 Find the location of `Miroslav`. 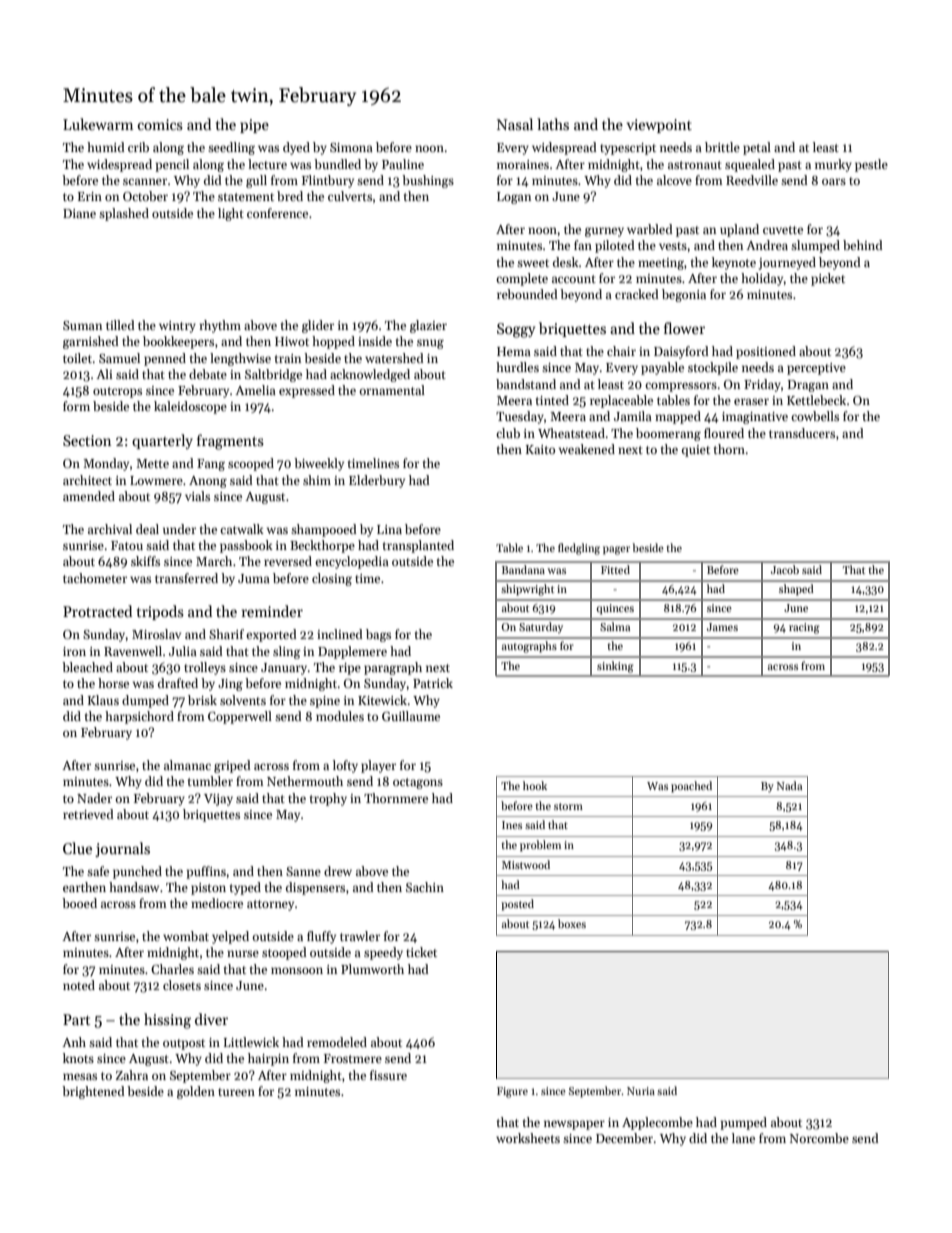

Miroslav is located at coordinates (156, 634).
